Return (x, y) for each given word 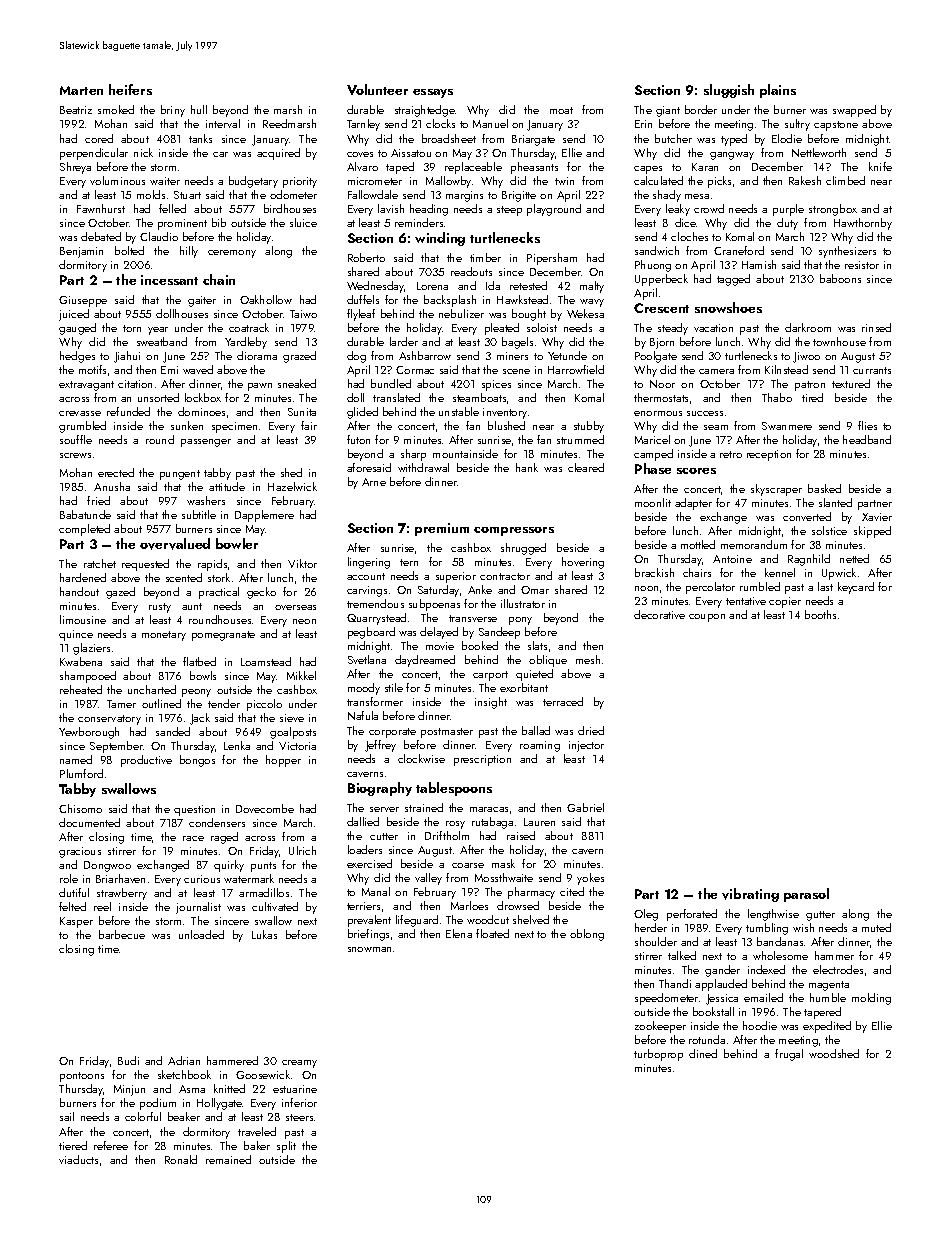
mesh (588, 659)
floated (492, 933)
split (286, 1147)
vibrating (750, 895)
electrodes (838, 969)
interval (223, 123)
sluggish (729, 91)
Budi (128, 1060)
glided (362, 413)
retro (731, 454)
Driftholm (447, 835)
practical (219, 593)
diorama (257, 355)
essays (433, 93)
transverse (473, 618)
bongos (197, 761)
